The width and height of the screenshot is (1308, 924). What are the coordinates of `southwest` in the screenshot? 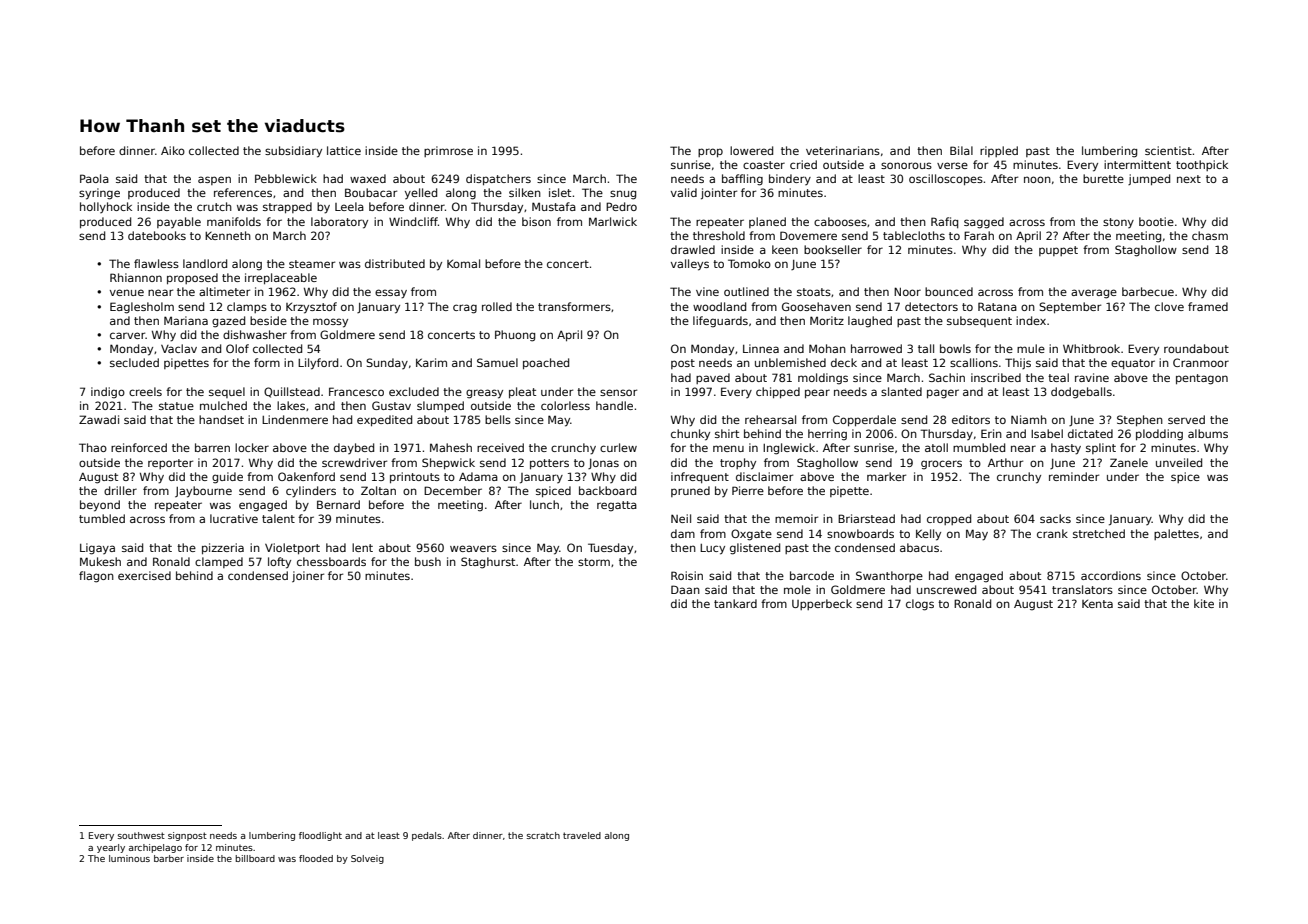 It's located at (141, 835).
